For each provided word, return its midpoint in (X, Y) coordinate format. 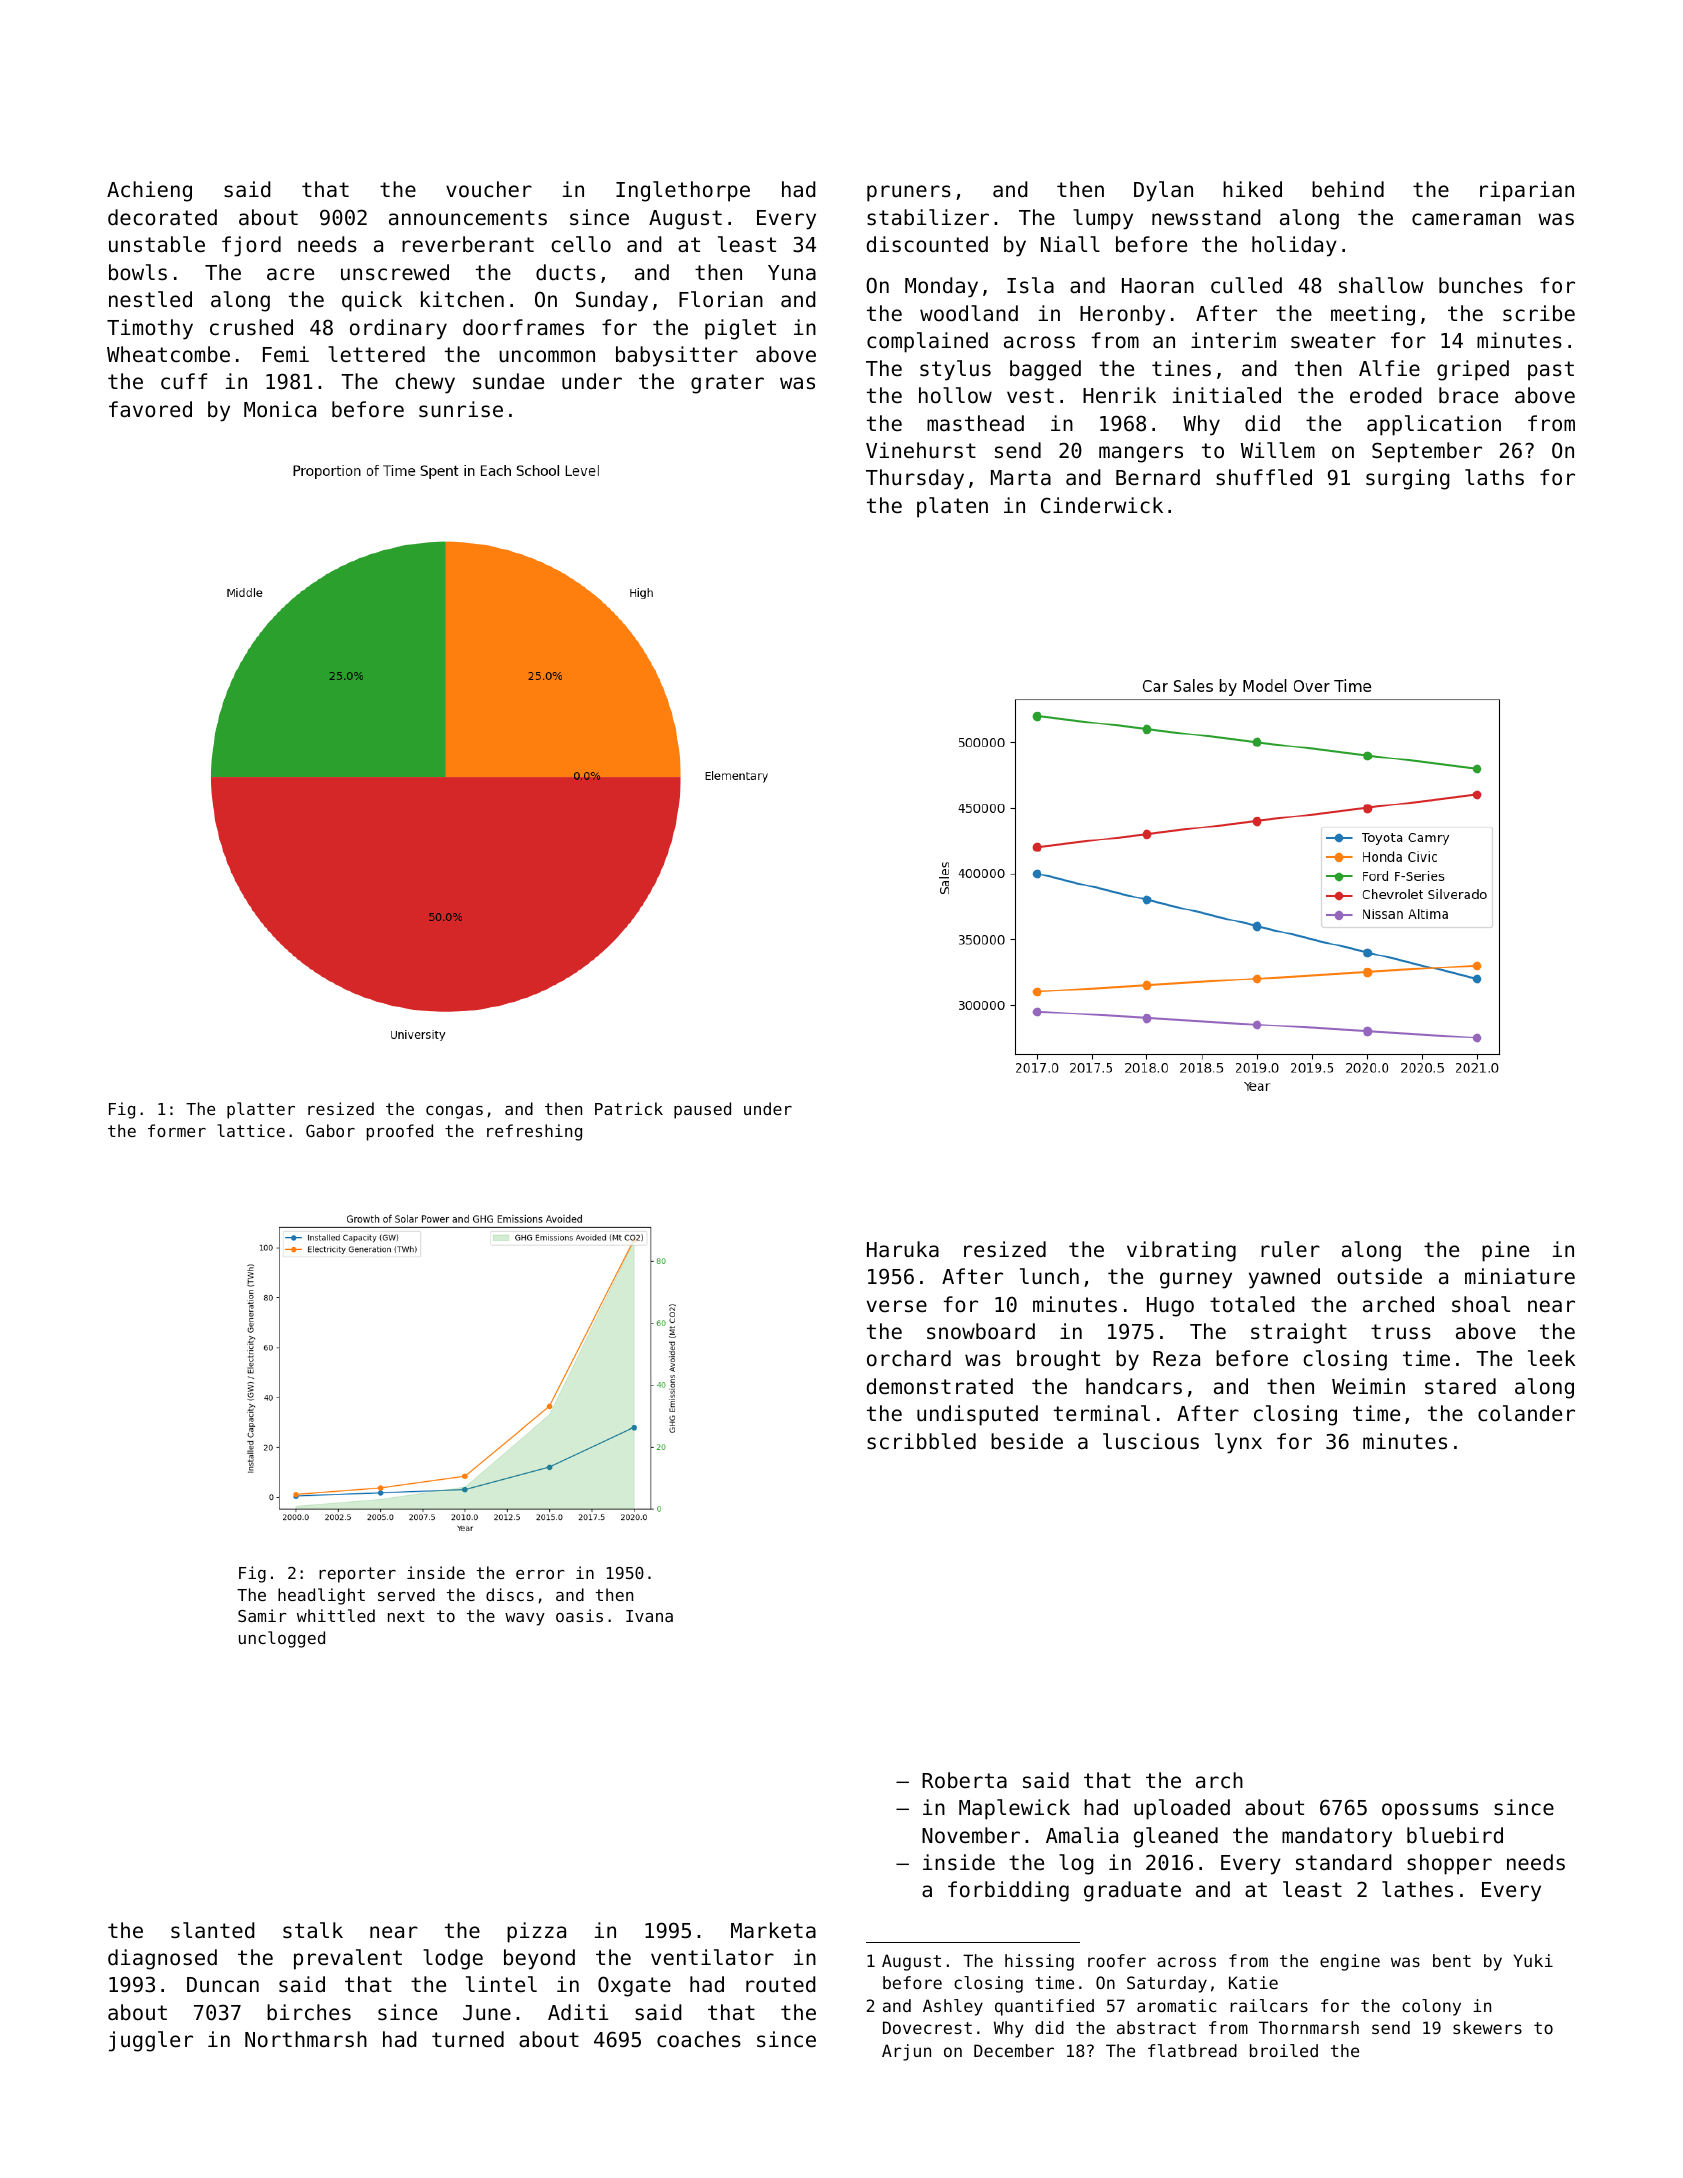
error (540, 1574)
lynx (1238, 1443)
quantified (1044, 2007)
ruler (1290, 1249)
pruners (909, 193)
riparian (1527, 191)
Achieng (149, 191)
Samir (262, 1615)
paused (702, 1110)
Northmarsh (306, 2039)
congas (454, 1112)
